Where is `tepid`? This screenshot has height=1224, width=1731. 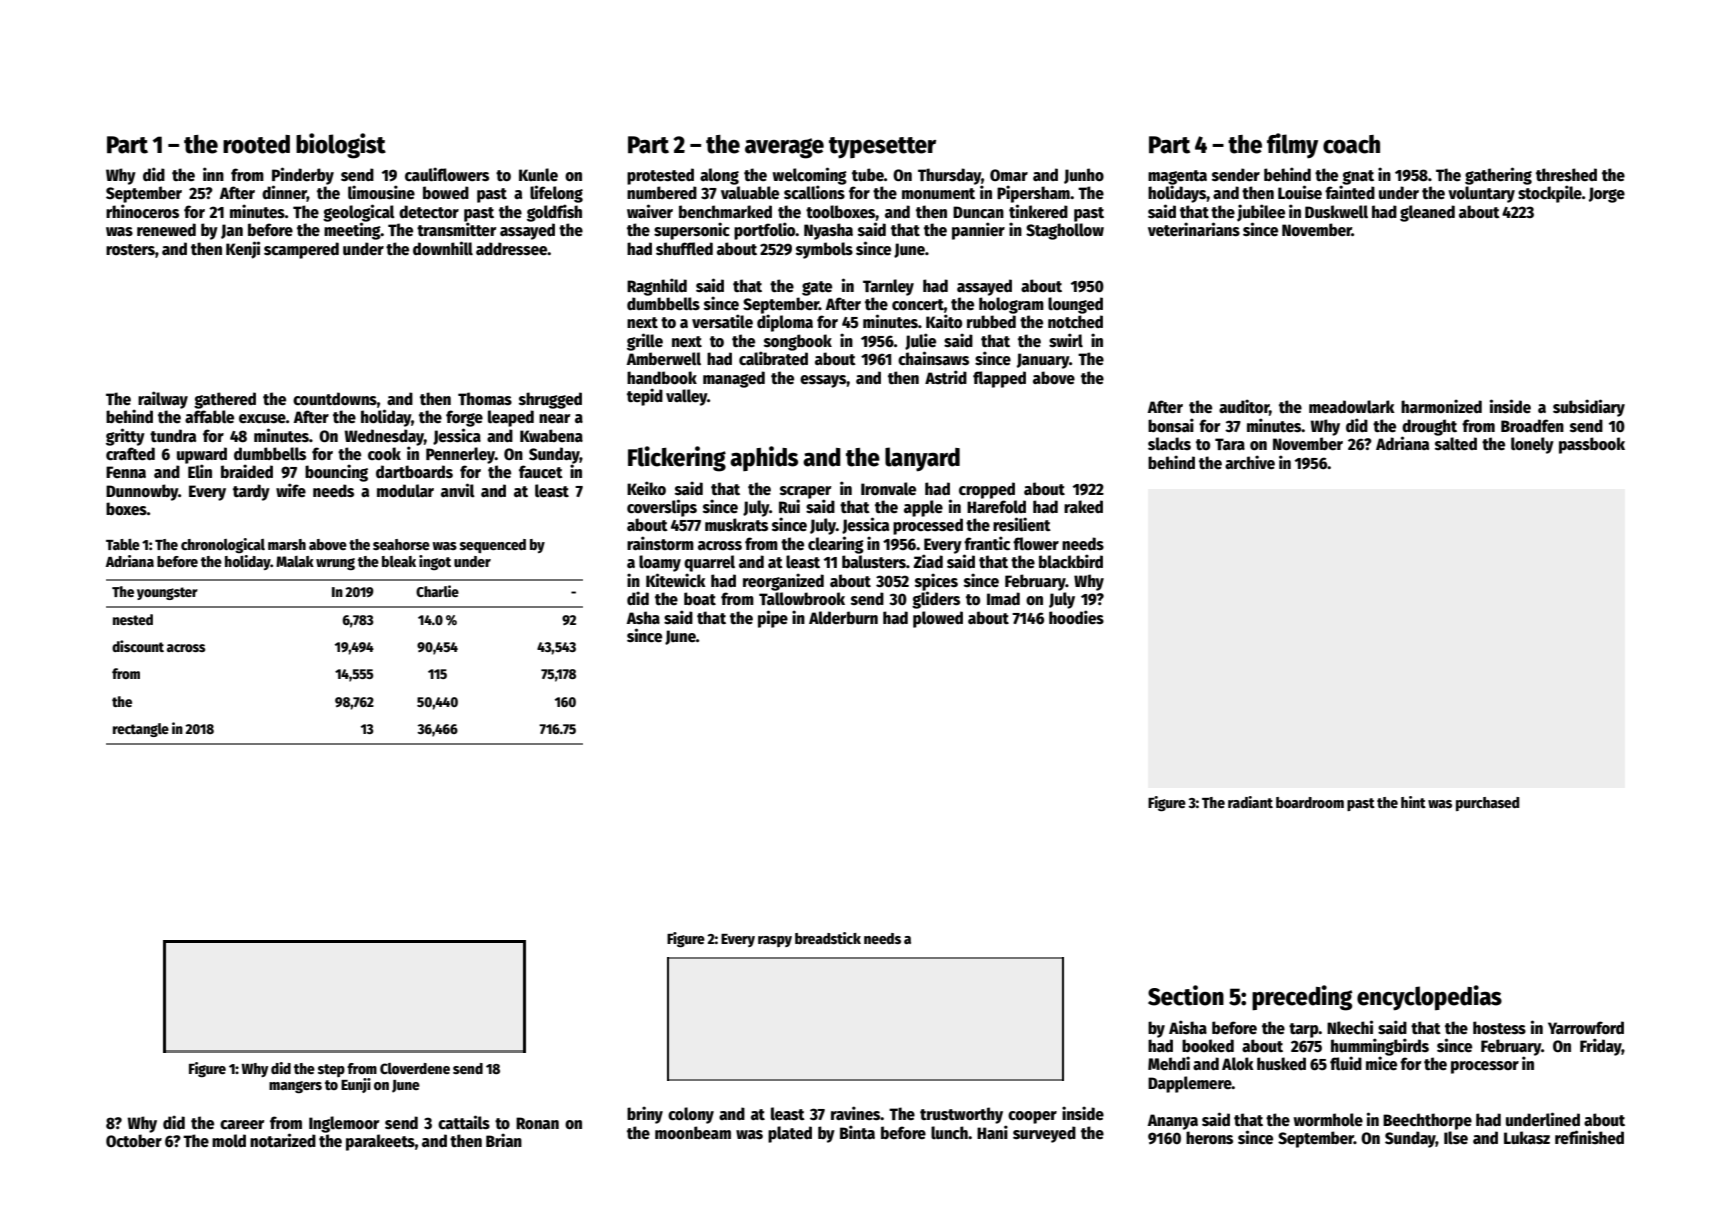 tepid is located at coordinates (645, 397).
